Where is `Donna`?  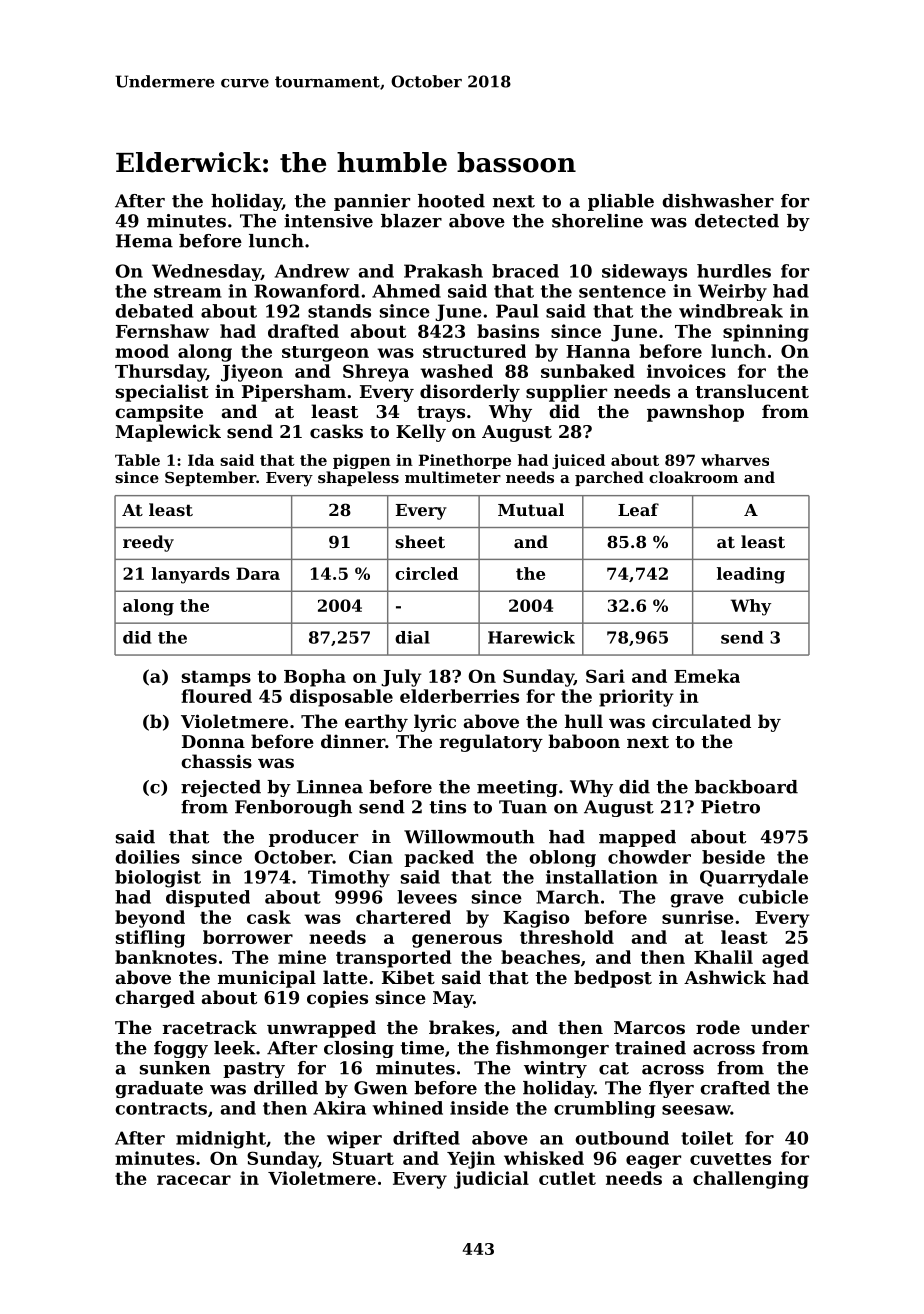 Donna is located at coordinates (213, 741).
